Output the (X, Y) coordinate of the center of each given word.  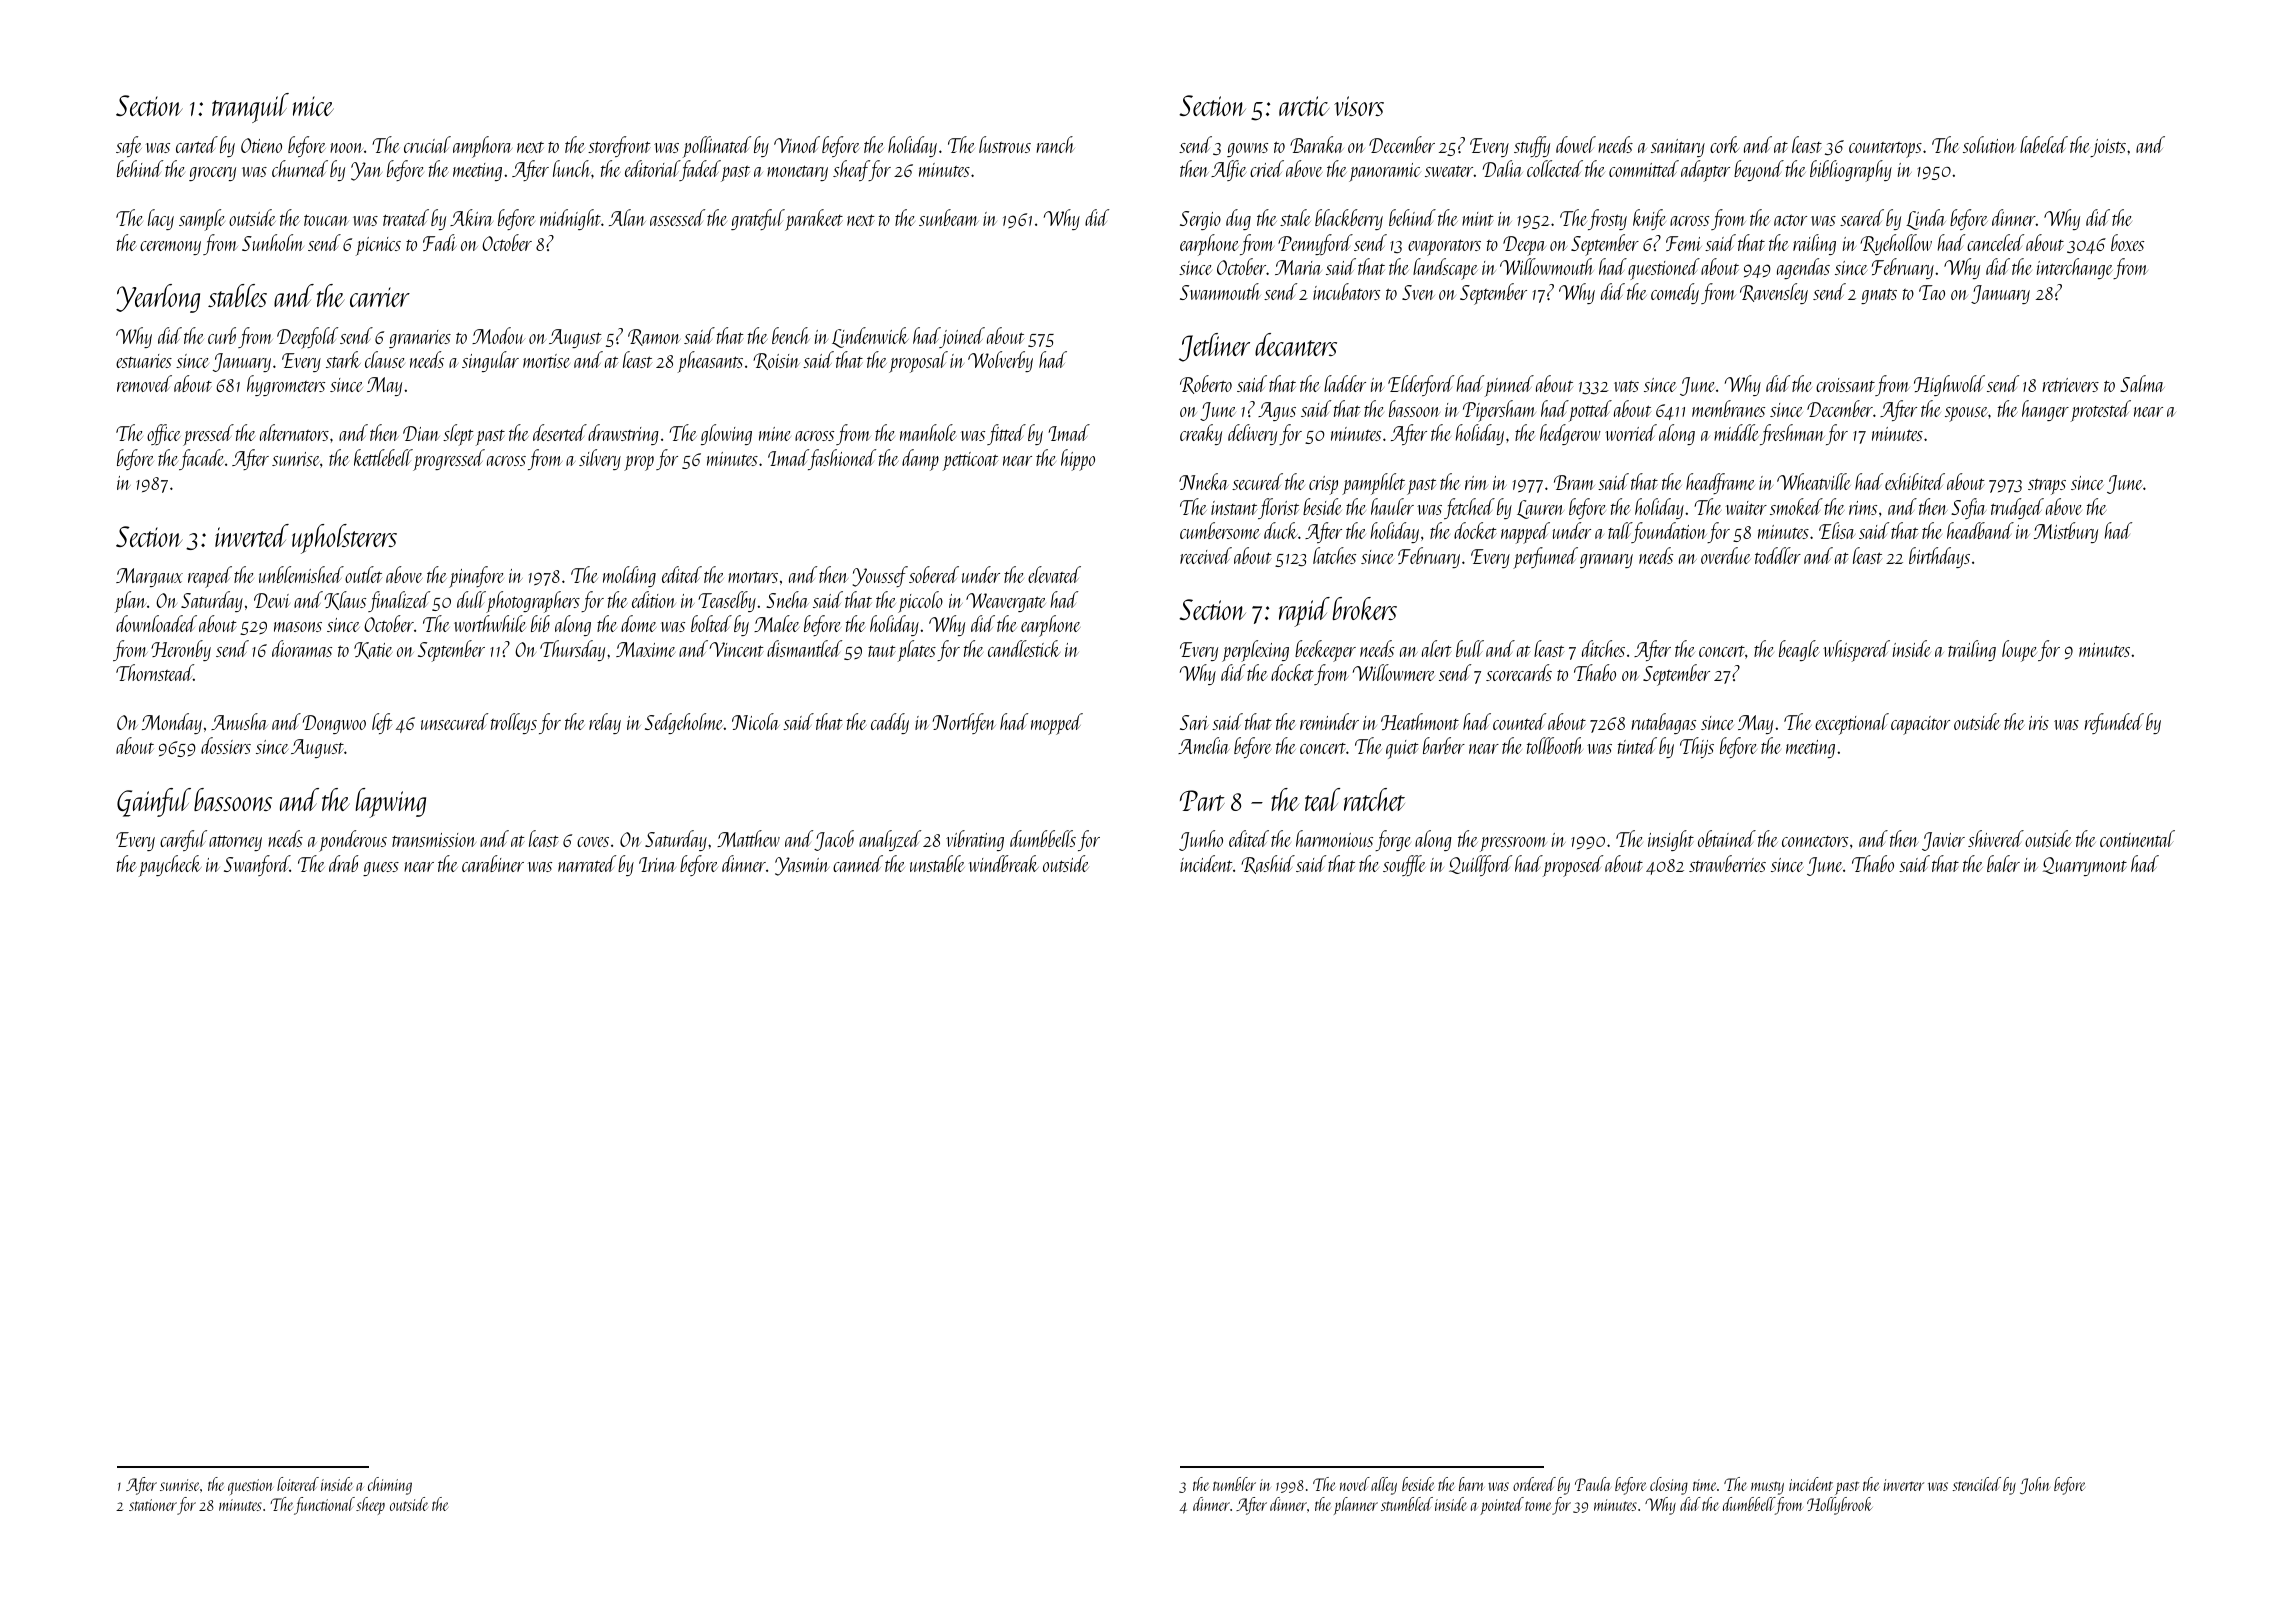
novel (1355, 1484)
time (1704, 1485)
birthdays (1939, 557)
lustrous (1005, 144)
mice (313, 106)
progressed (449, 460)
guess (381, 869)
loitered (298, 1484)
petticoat (970, 461)
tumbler (1234, 1484)
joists (2108, 148)
